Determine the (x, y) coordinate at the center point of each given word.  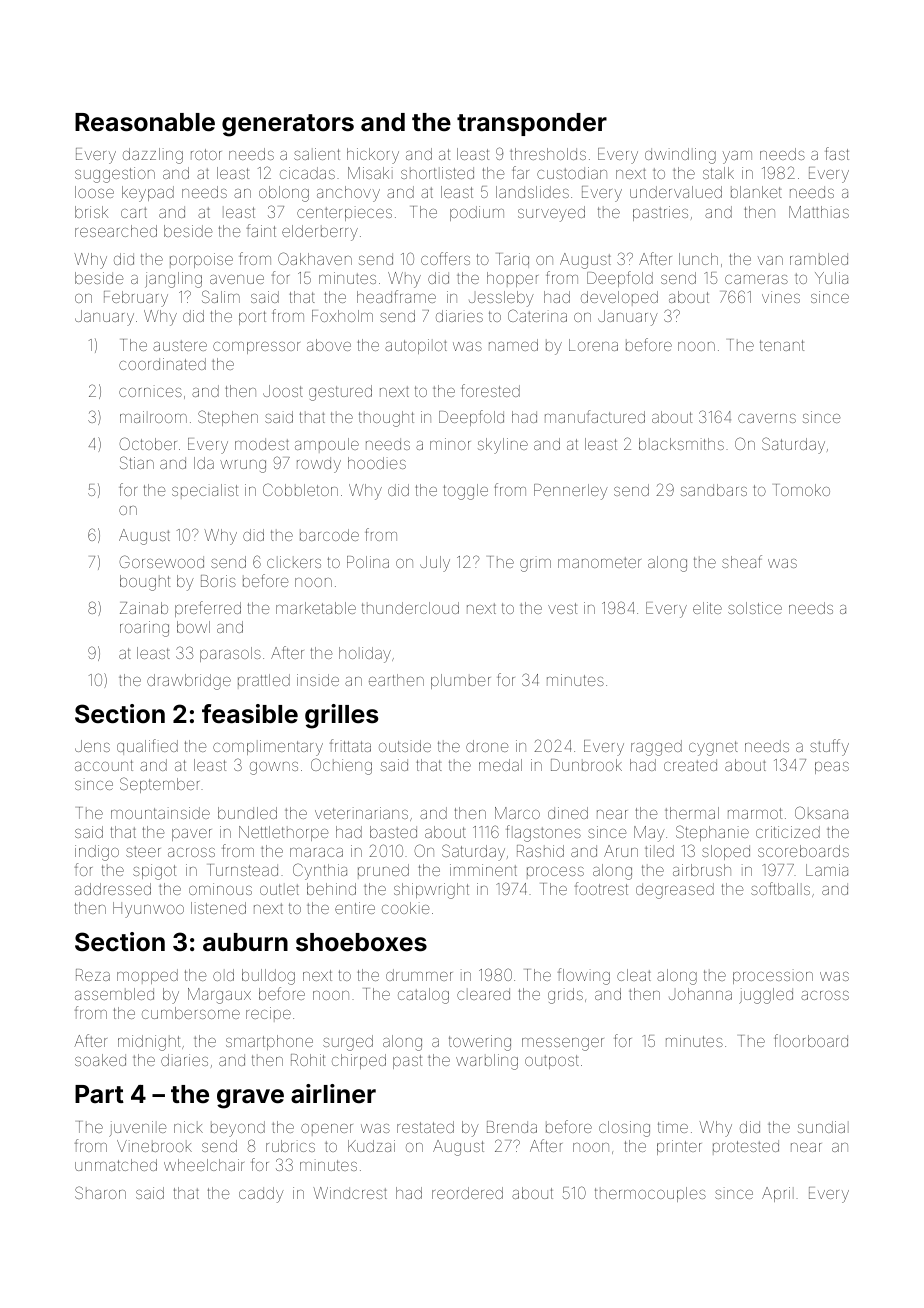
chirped (359, 1061)
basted (393, 832)
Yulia (831, 278)
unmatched (116, 1165)
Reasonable (145, 122)
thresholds (548, 154)
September (159, 785)
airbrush (702, 870)
